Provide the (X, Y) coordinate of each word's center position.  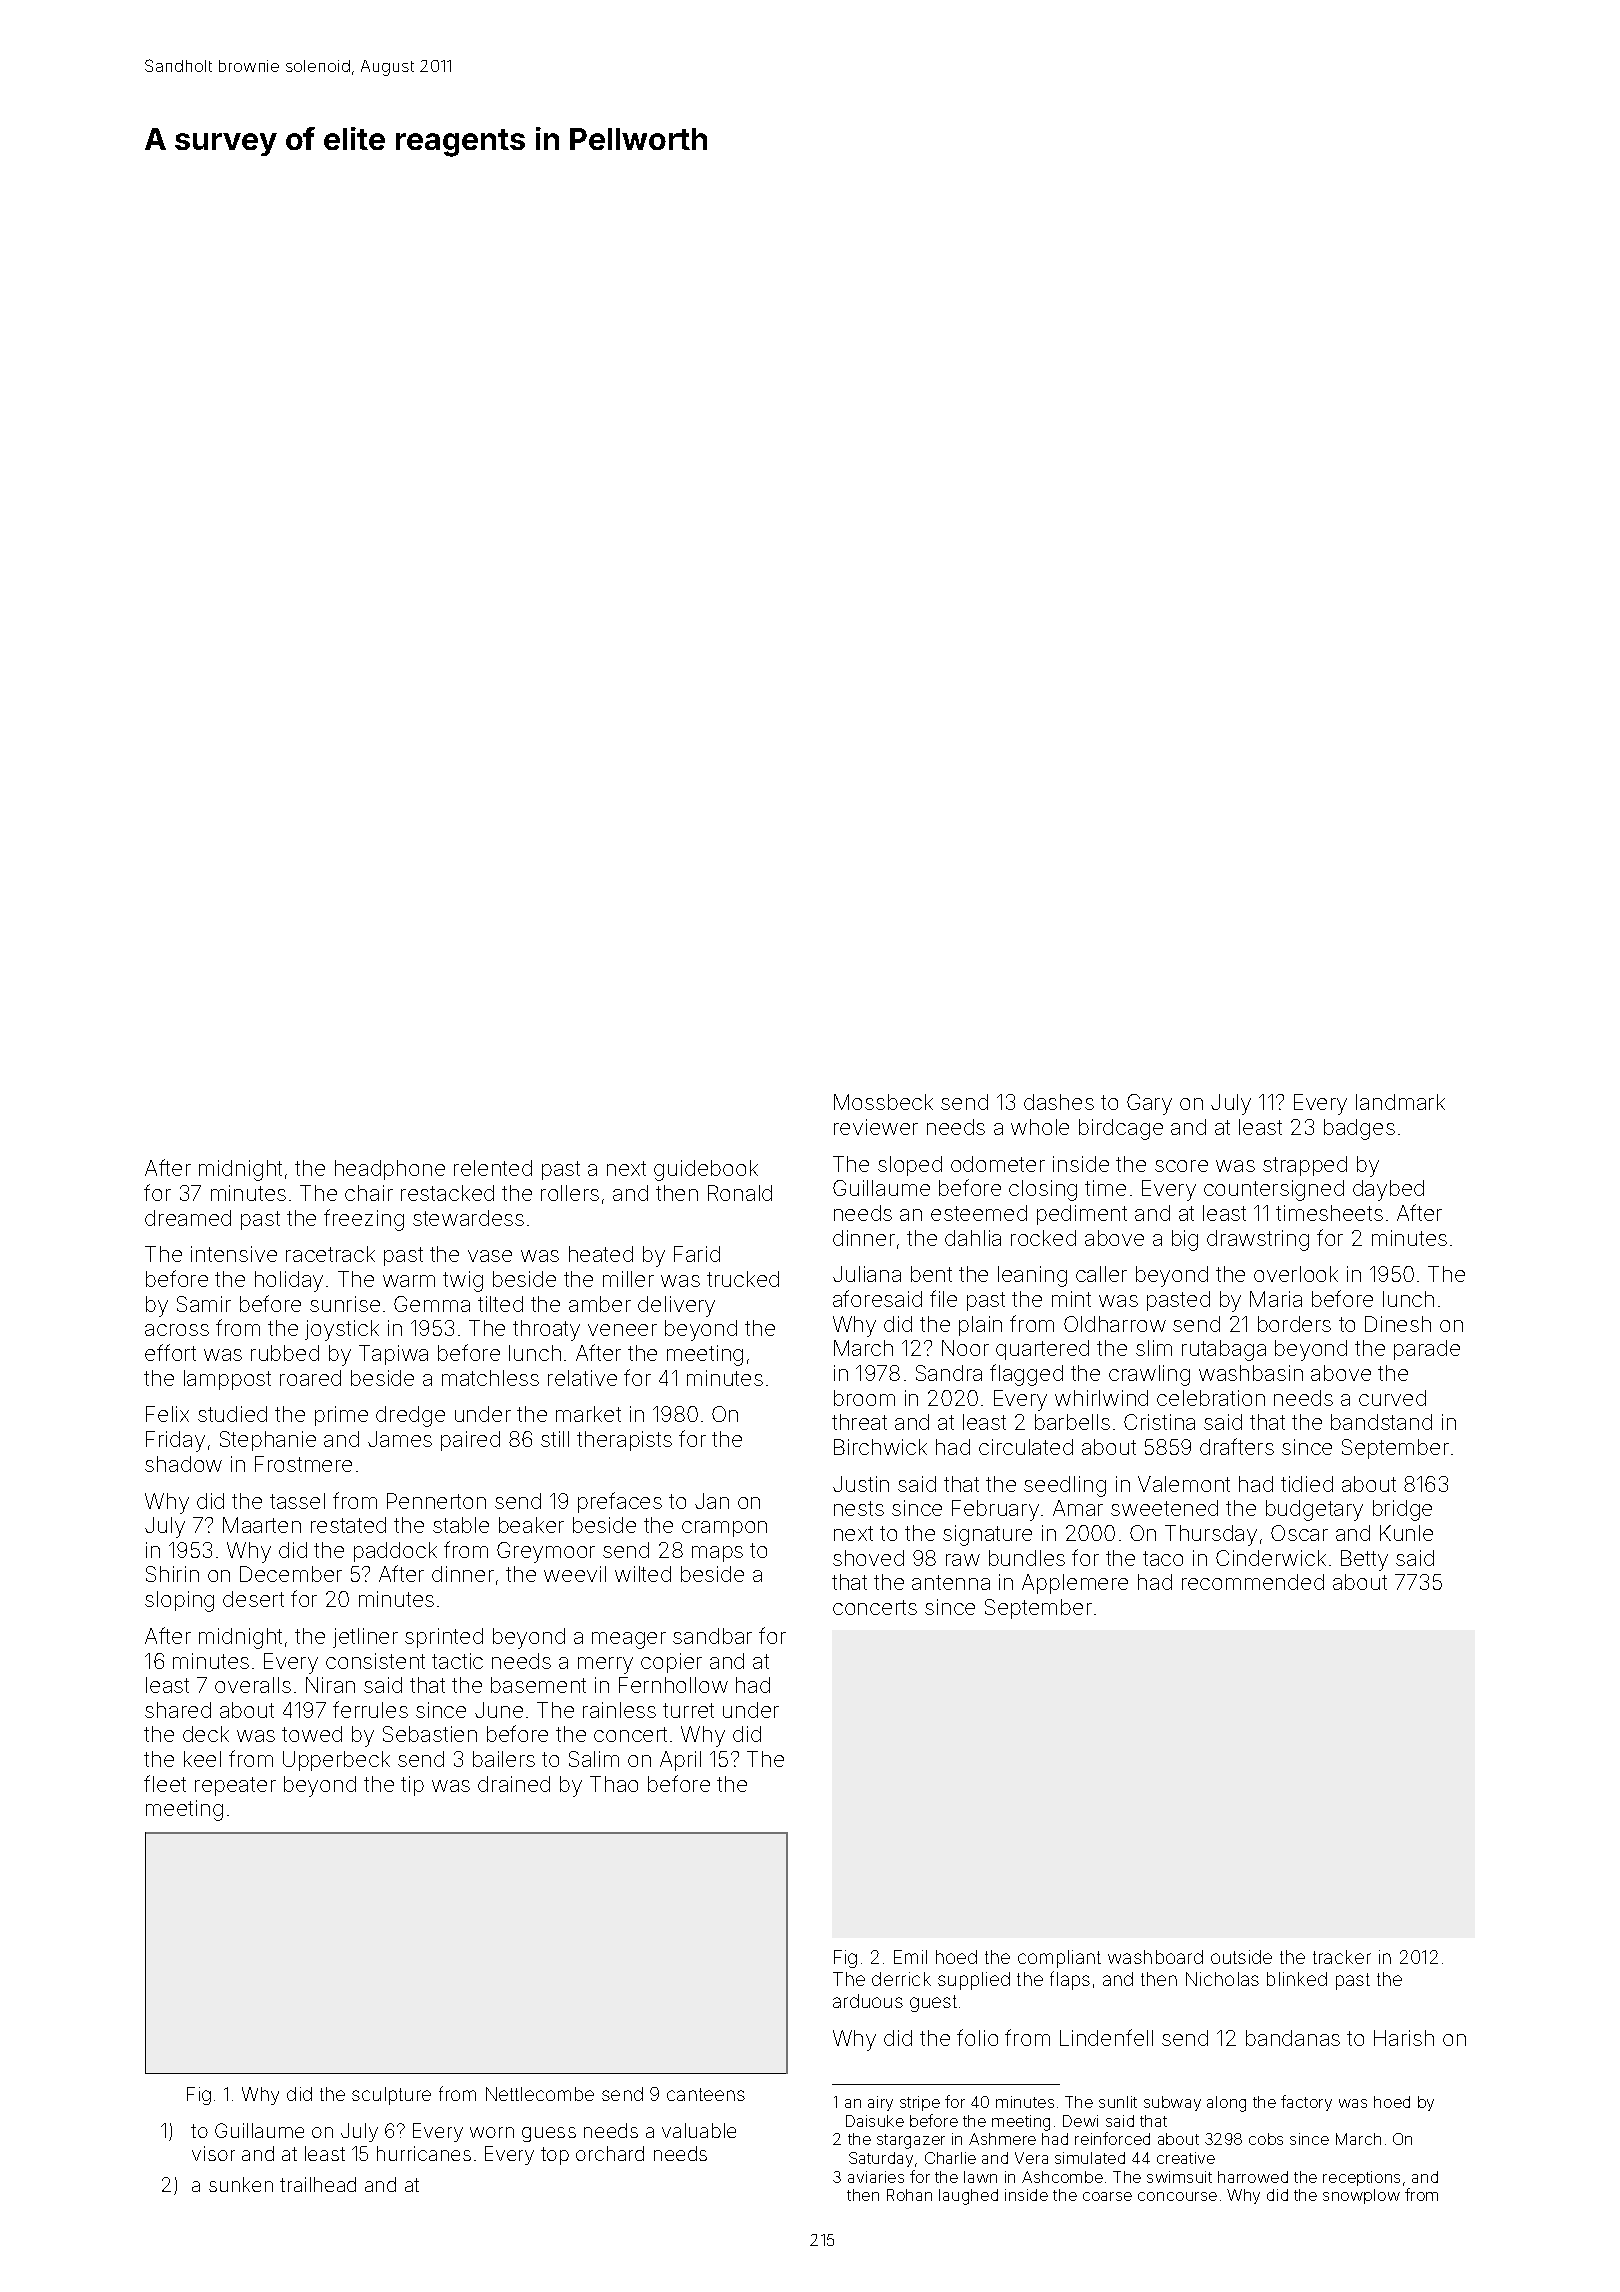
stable (461, 1525)
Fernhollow (673, 1685)
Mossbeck (883, 1102)
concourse (1177, 2196)
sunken (241, 2184)
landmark (1400, 1102)
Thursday (1211, 1535)
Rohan (909, 2195)
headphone (390, 1170)
